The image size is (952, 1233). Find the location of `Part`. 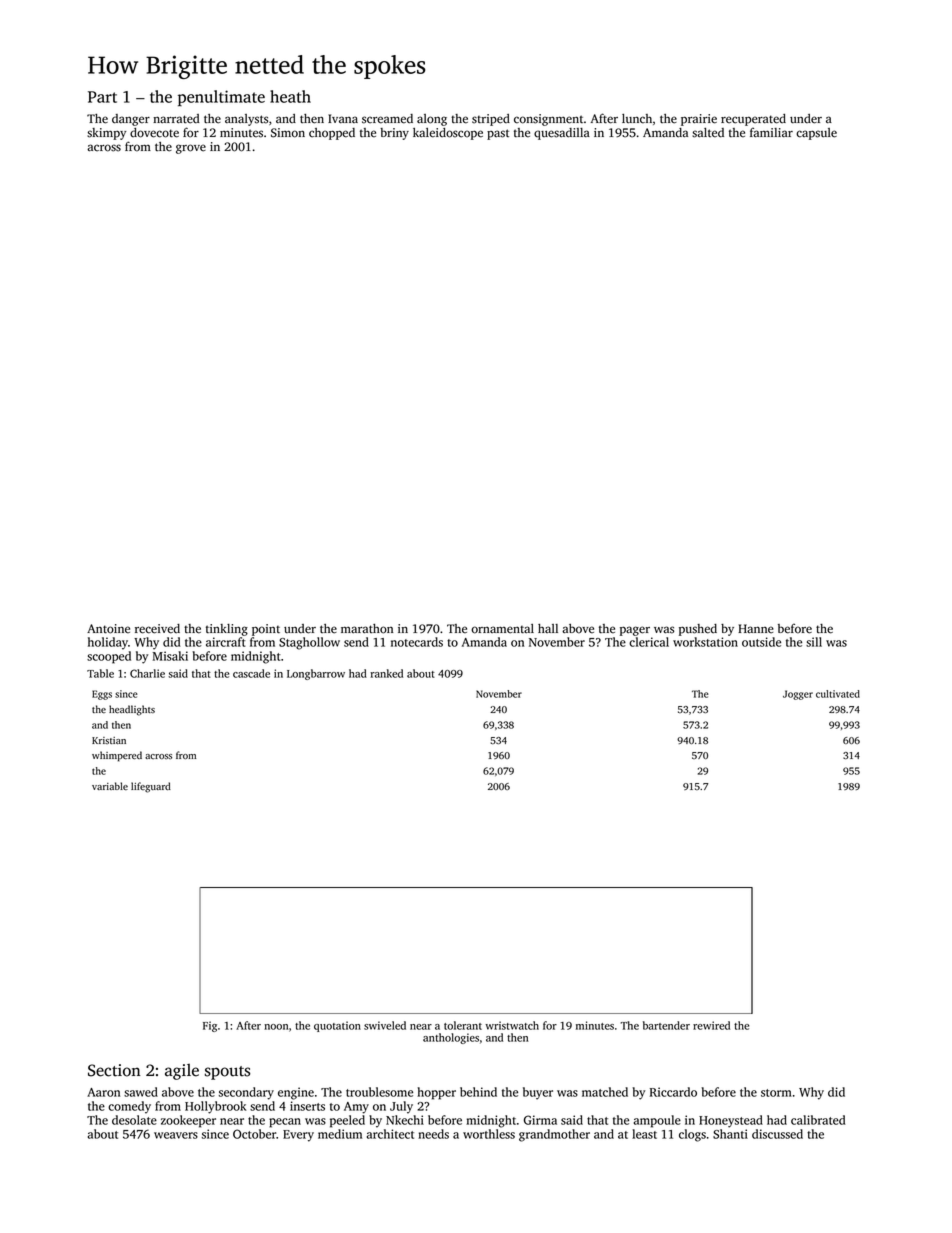

Part is located at coordinates (102, 97).
